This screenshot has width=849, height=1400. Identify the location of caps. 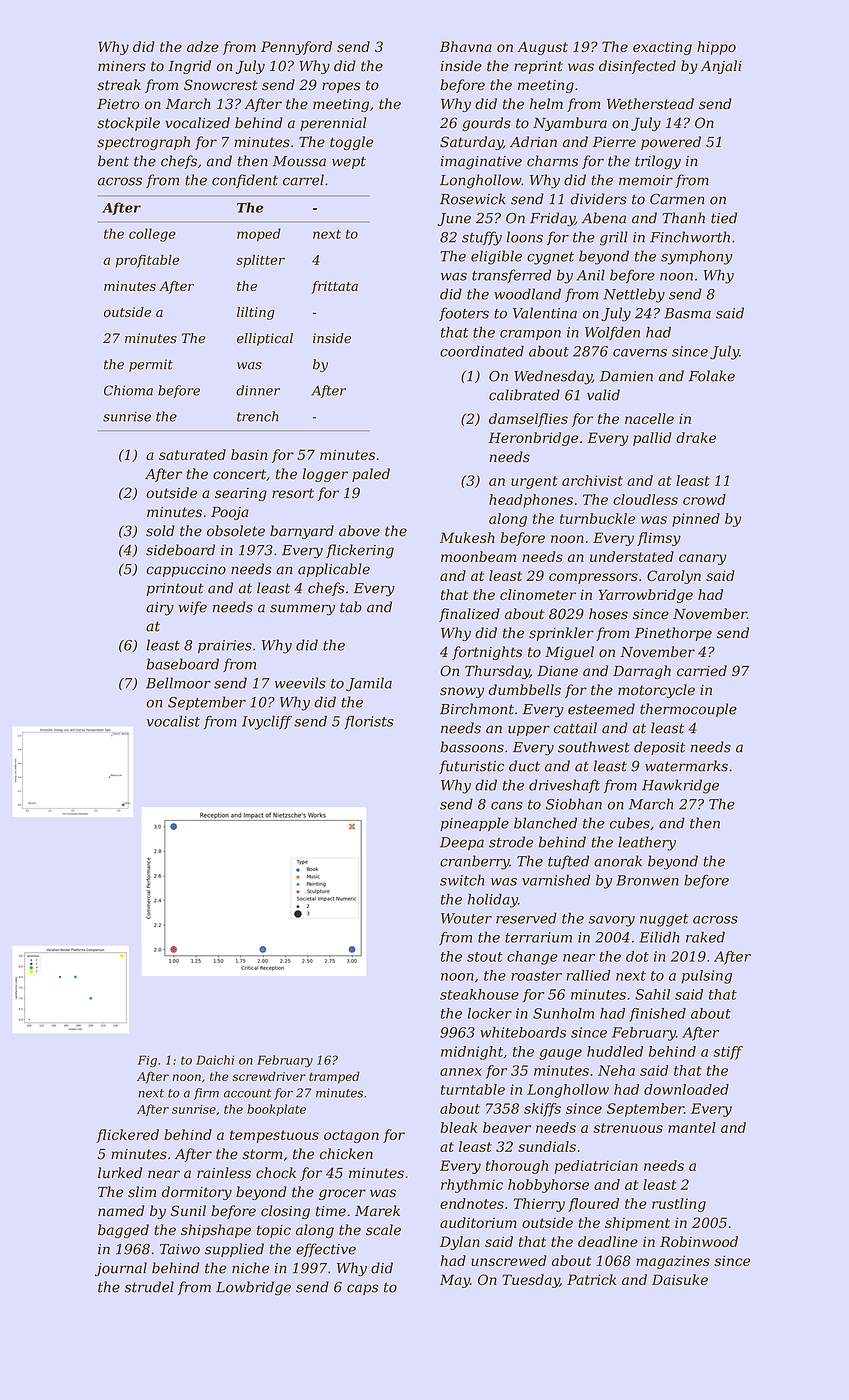
(362, 1289).
